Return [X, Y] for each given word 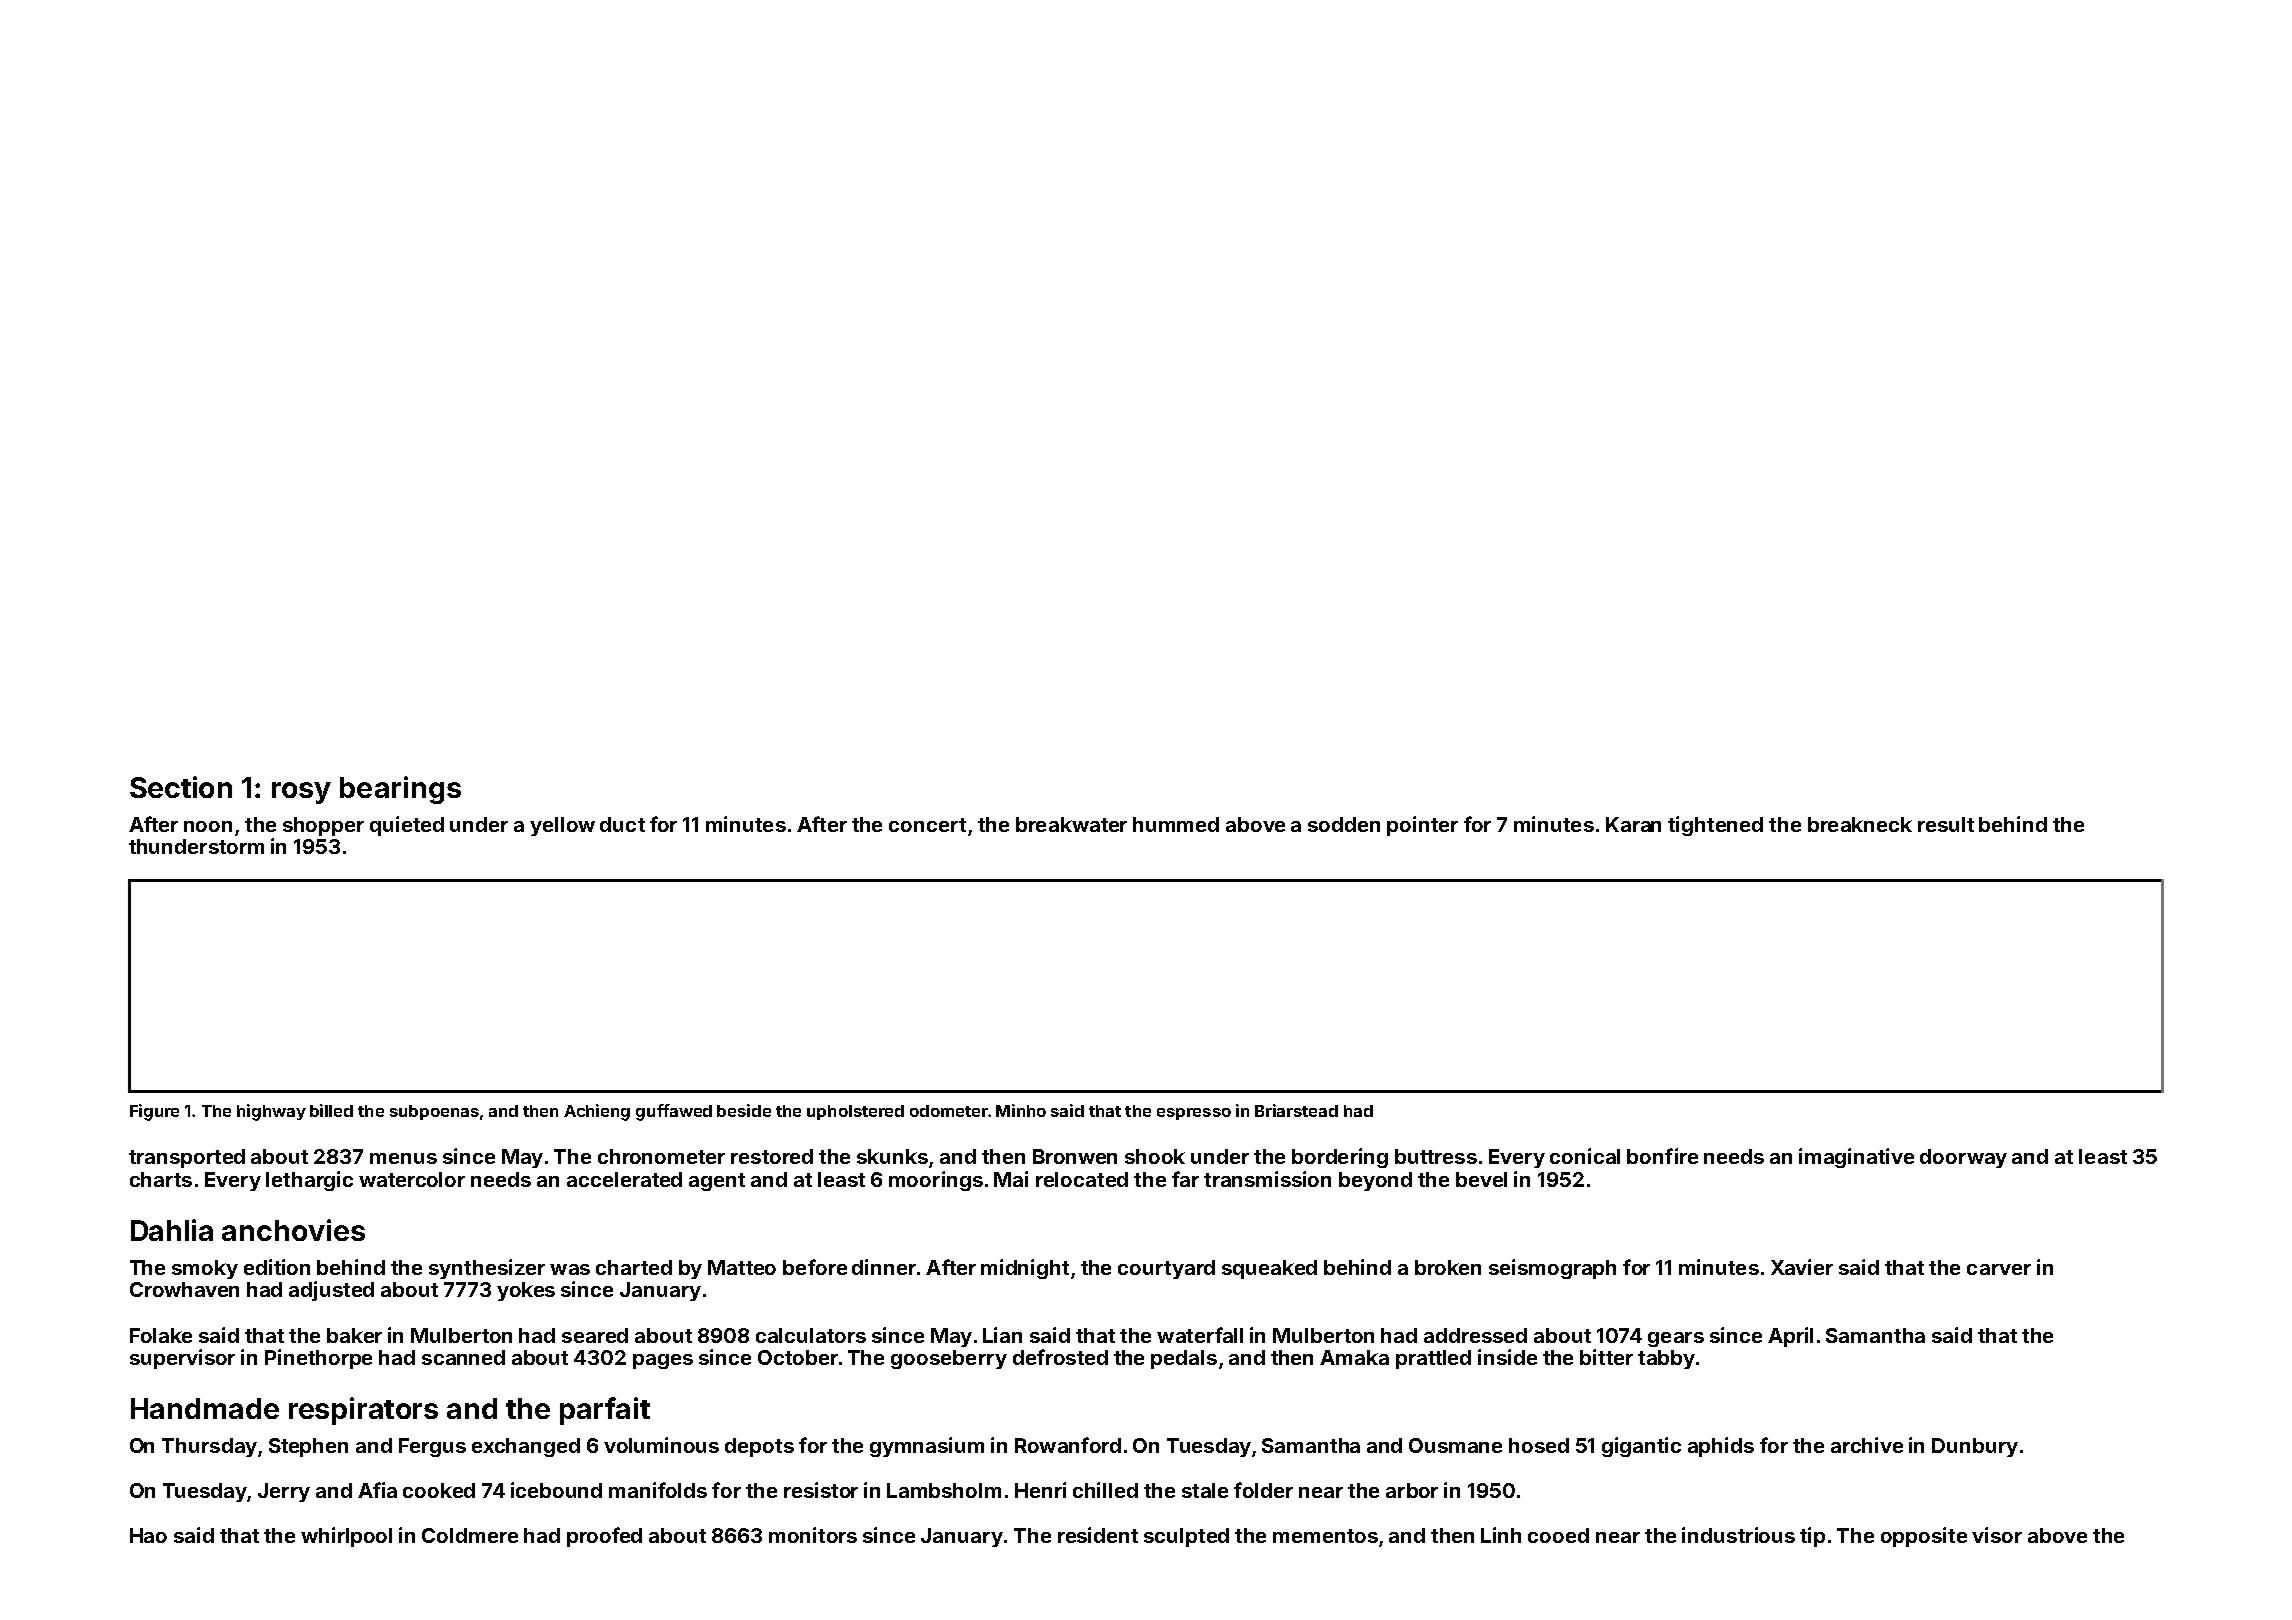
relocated [1082, 1179]
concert [927, 825]
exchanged [526, 1447]
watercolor [412, 1179]
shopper [323, 826]
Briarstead [1296, 1110]
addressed [1475, 1335]
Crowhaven [184, 1289]
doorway [1963, 1158]
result [1946, 824]
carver [1999, 1269]
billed [331, 1110]
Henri [1040, 1490]
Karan [1633, 824]
